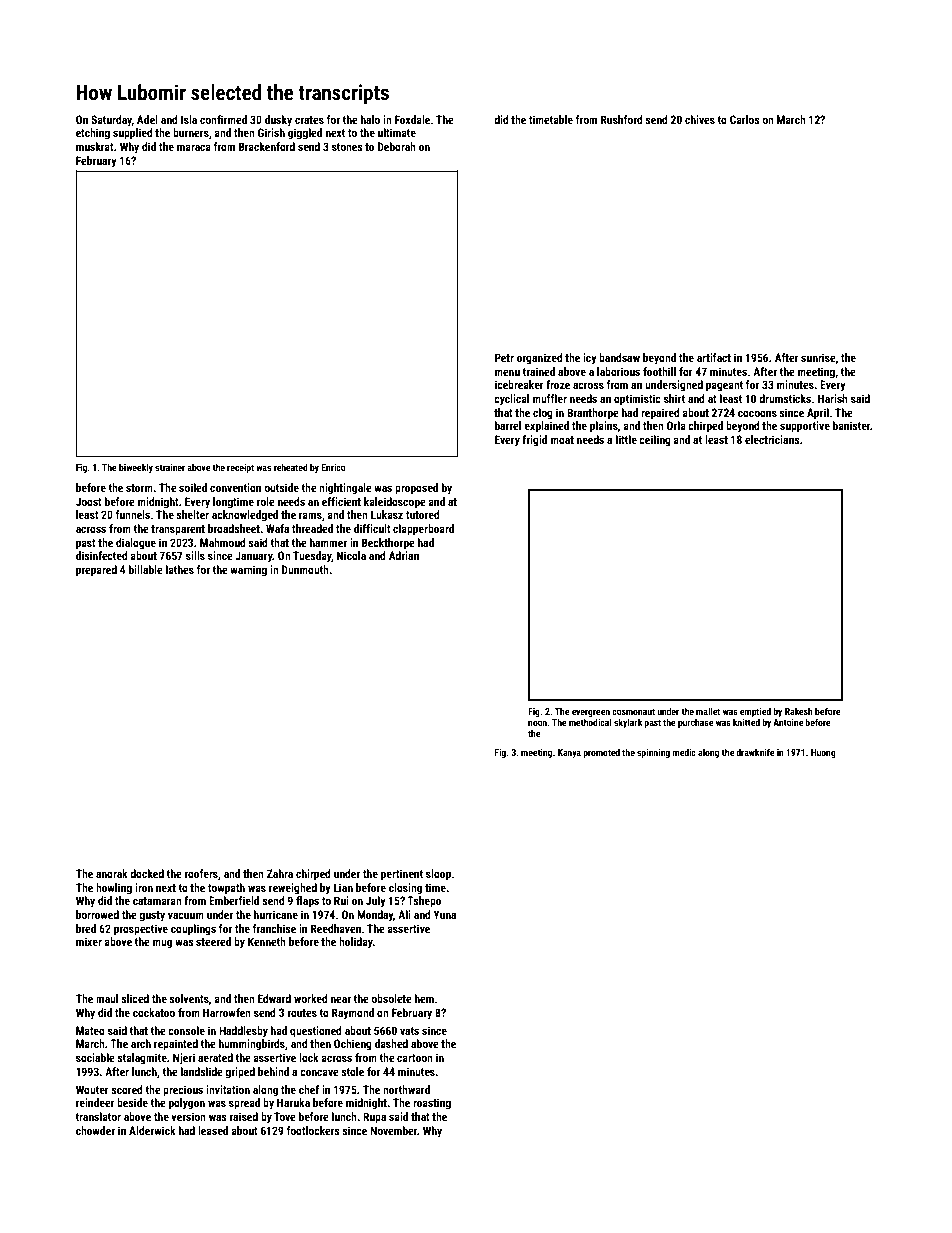 The image size is (952, 1233). Describe the element at coordinates (277, 528) in the screenshot. I see `Wafa` at that location.
